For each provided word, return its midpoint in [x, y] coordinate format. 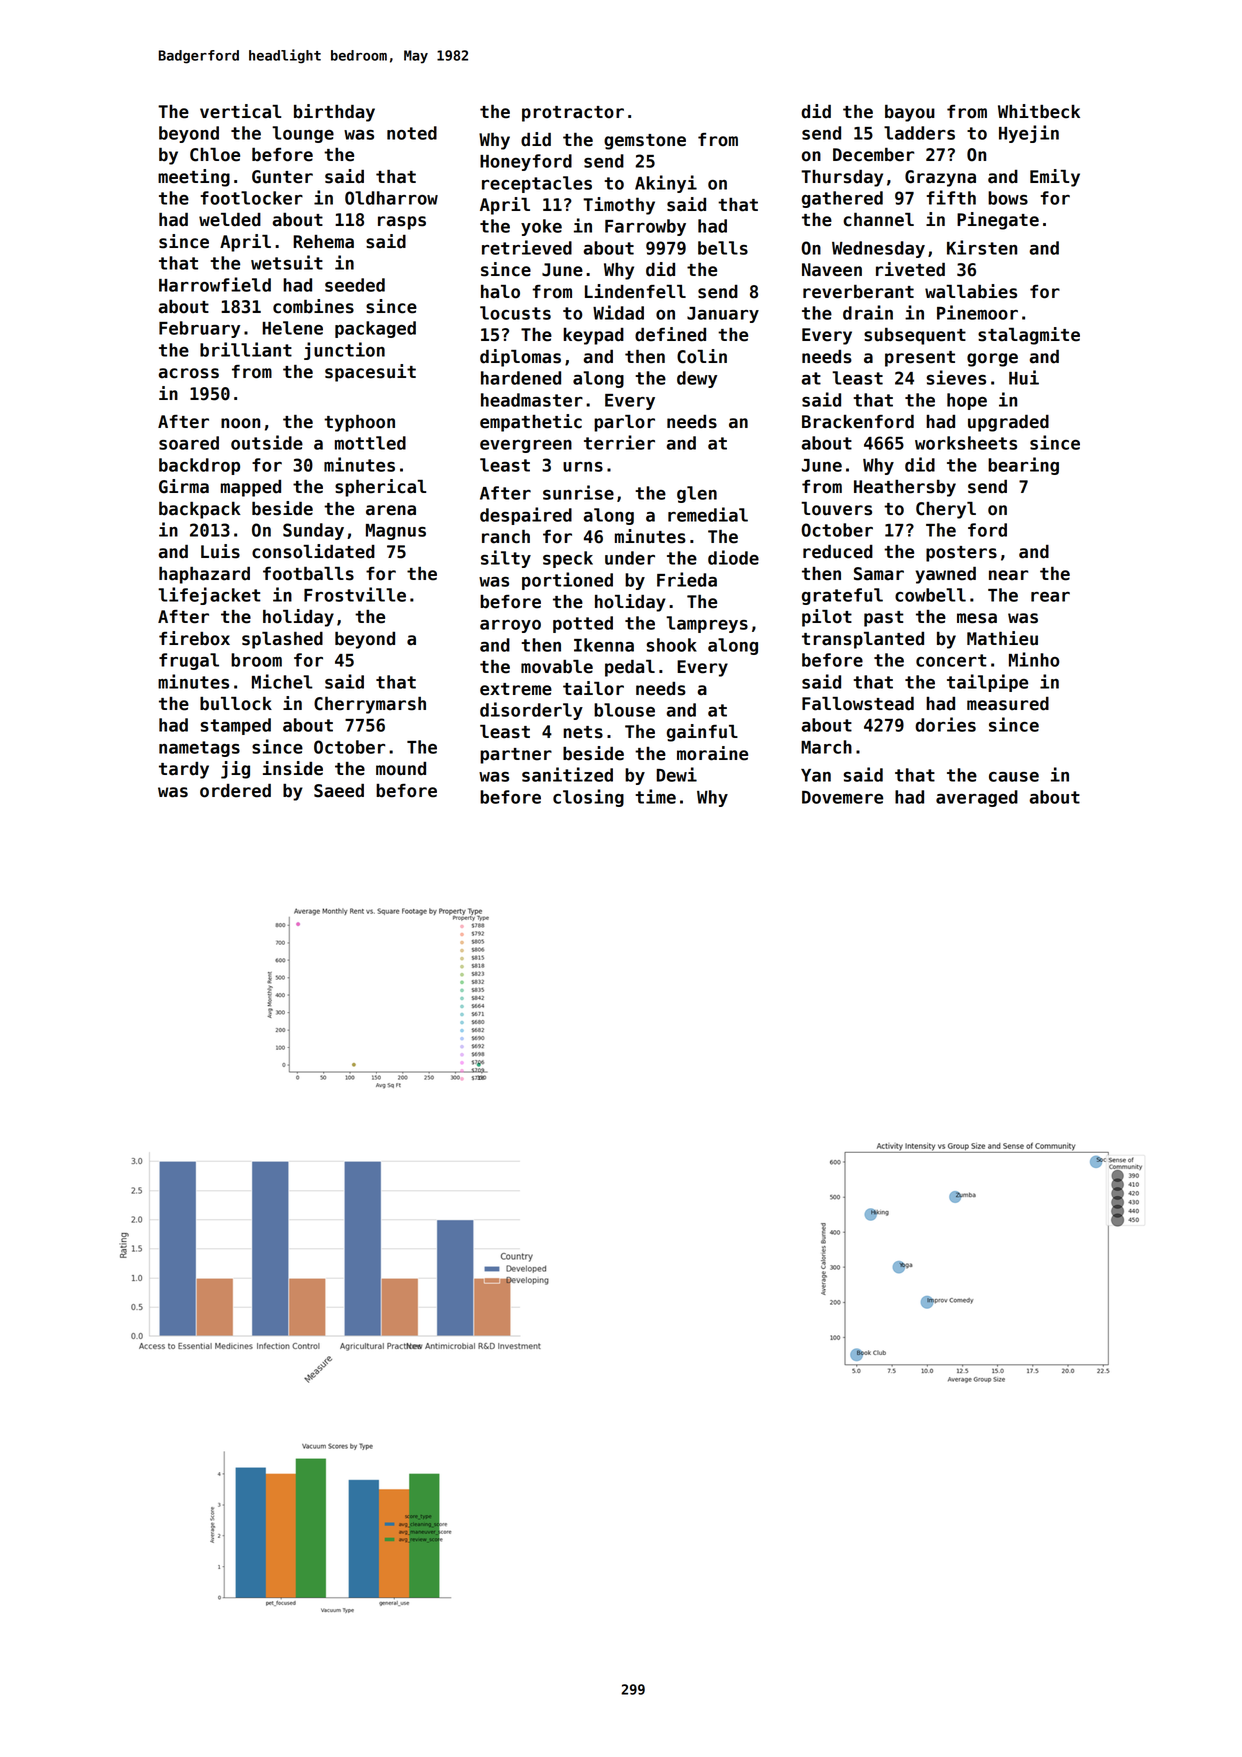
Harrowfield [215, 284]
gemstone [645, 142]
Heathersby [905, 488]
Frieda [687, 579]
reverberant [858, 292]
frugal [189, 661]
